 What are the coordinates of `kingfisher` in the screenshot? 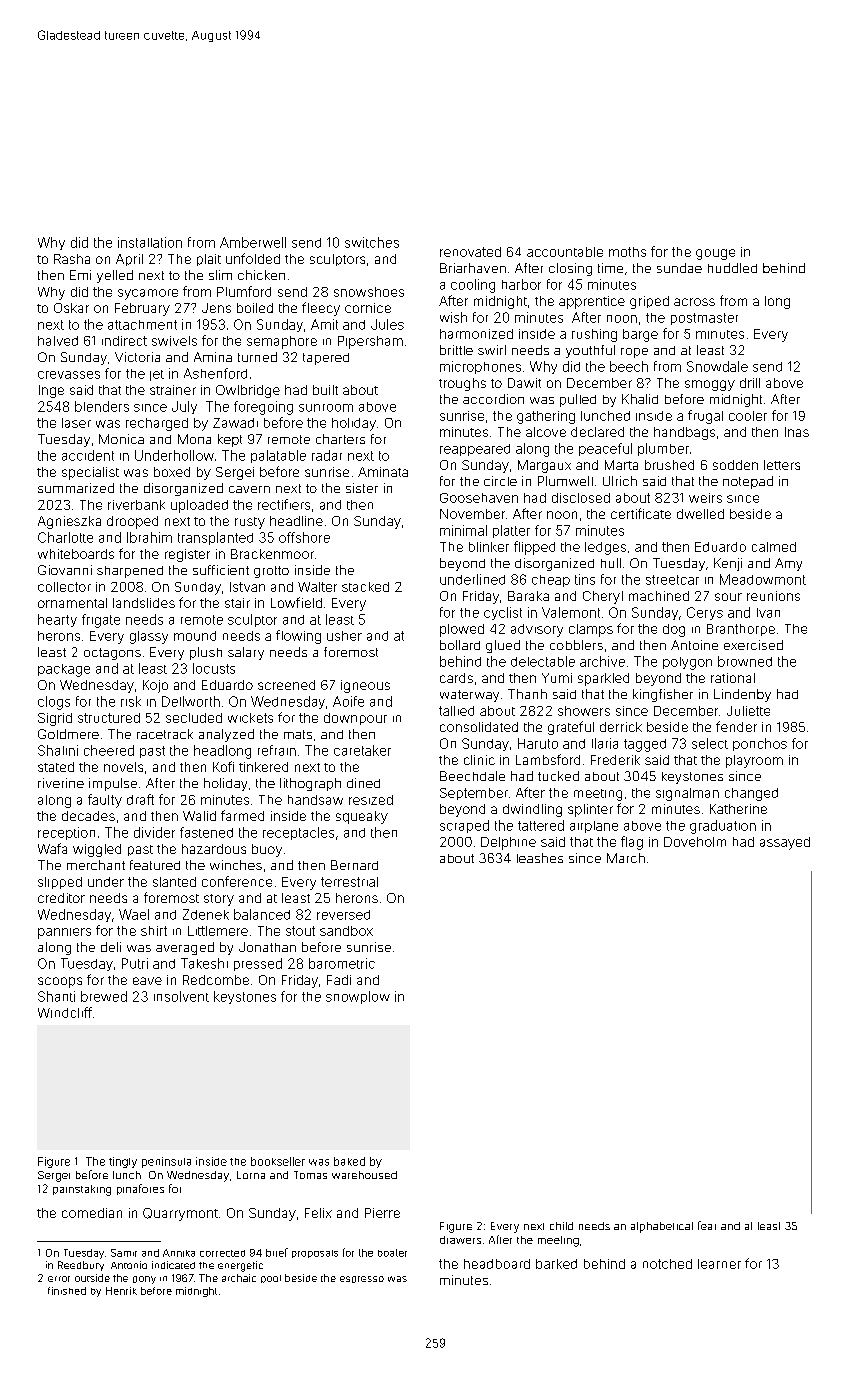 It's located at (663, 695).
